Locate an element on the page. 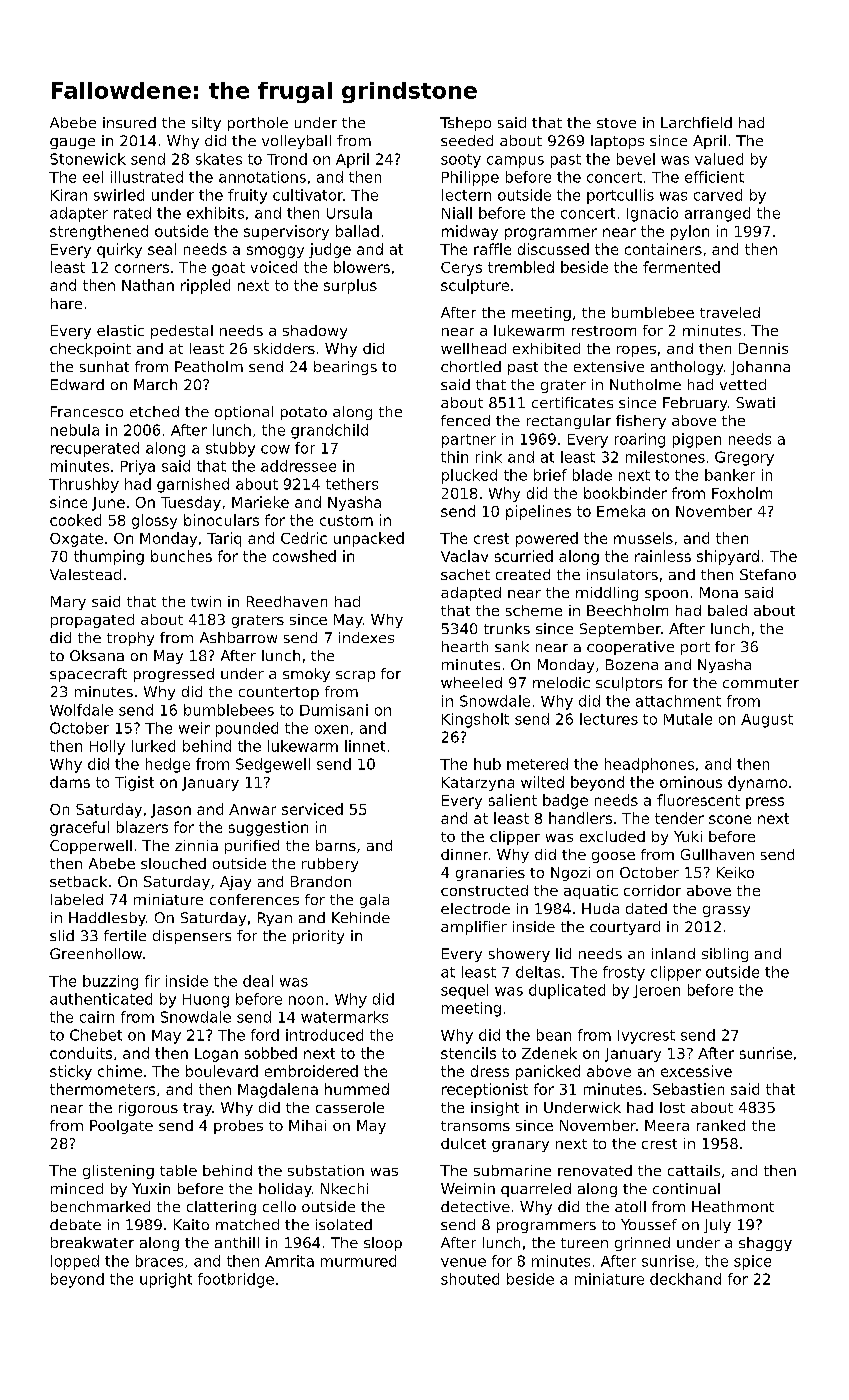 The width and height of the image is (849, 1400). Tshepo is located at coordinates (465, 124).
